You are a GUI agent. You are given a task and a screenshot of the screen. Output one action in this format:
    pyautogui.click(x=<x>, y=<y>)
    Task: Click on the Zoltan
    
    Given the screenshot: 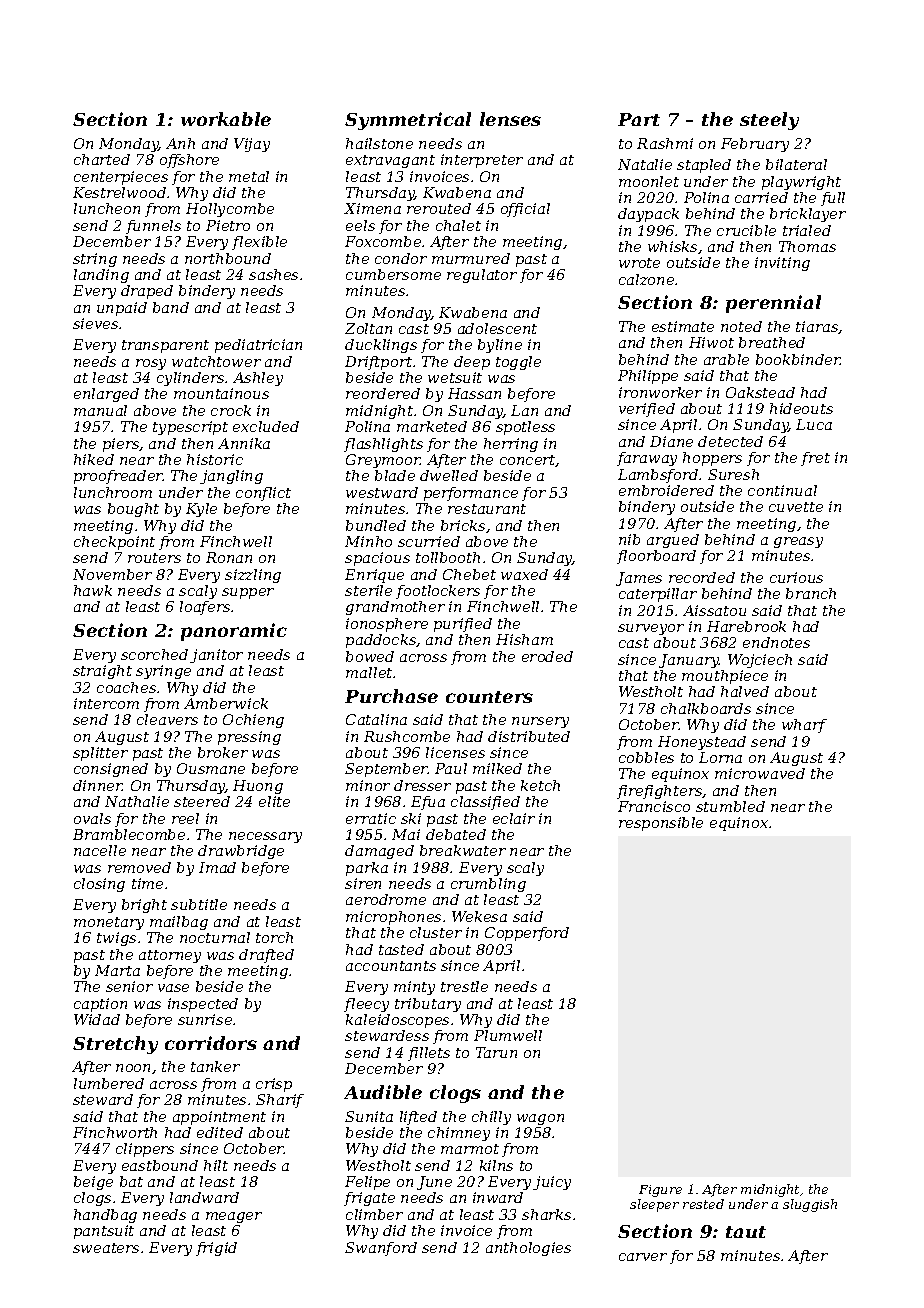 What is the action you would take?
    pyautogui.click(x=368, y=328)
